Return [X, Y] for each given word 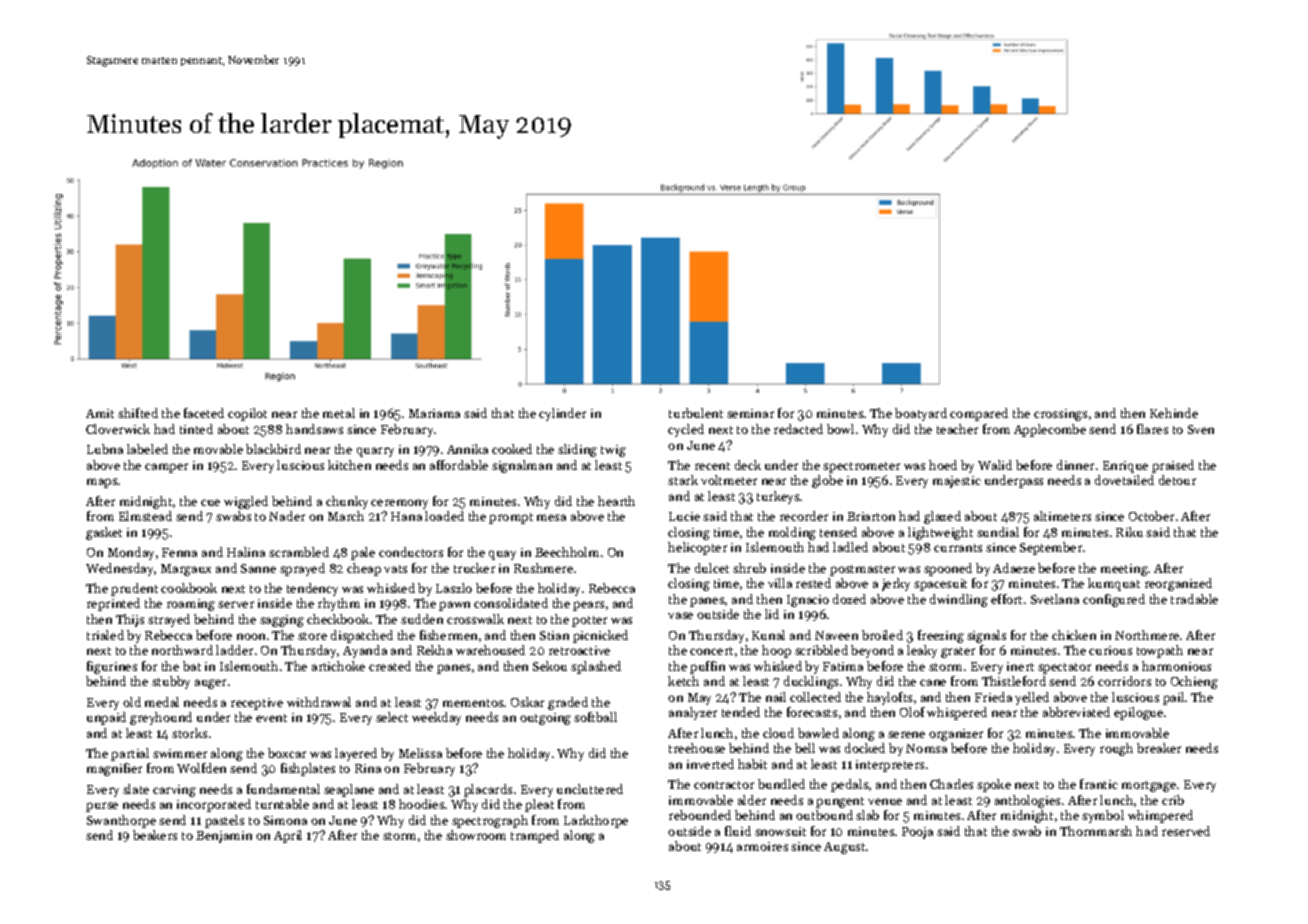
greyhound [161, 718]
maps [102, 483]
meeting [1124, 570]
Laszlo [454, 588]
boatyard [921, 414]
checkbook [338, 619]
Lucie [684, 516]
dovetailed [1124, 480]
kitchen [349, 465]
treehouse [697, 748]
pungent [840, 802]
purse [102, 807]
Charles [951, 784]
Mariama [434, 413]
